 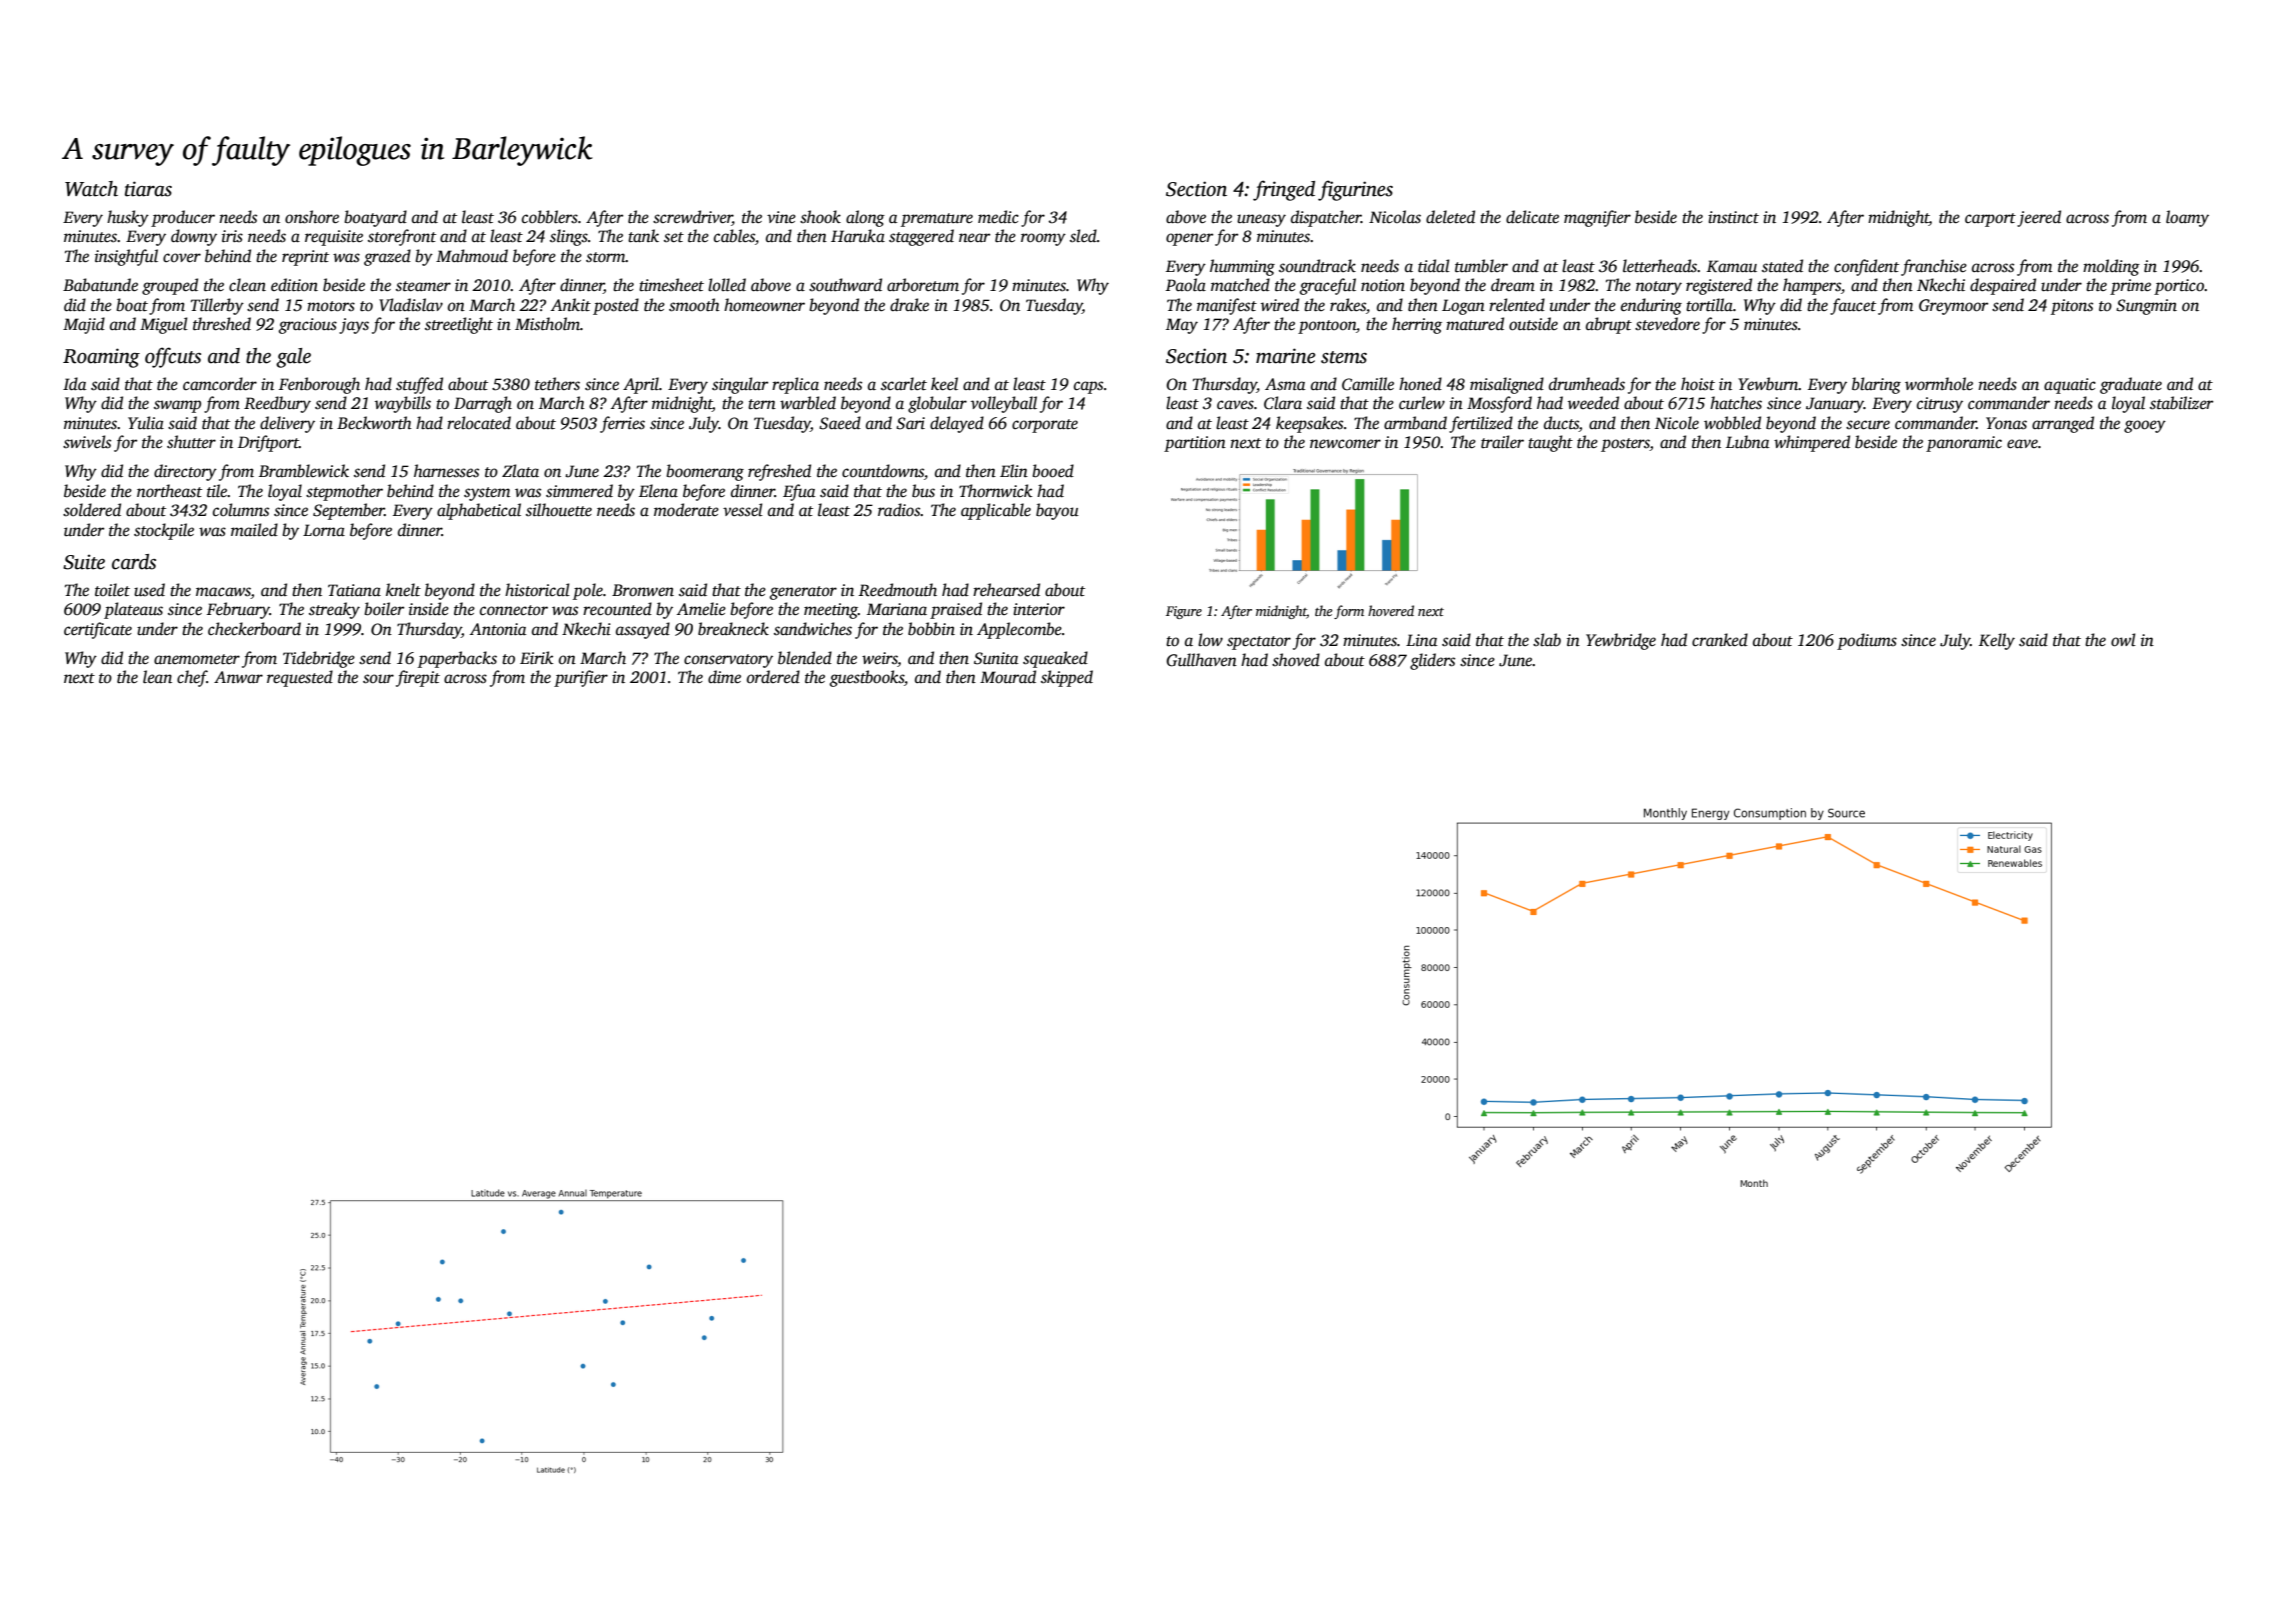 I want to click on cobblers, so click(x=550, y=217).
